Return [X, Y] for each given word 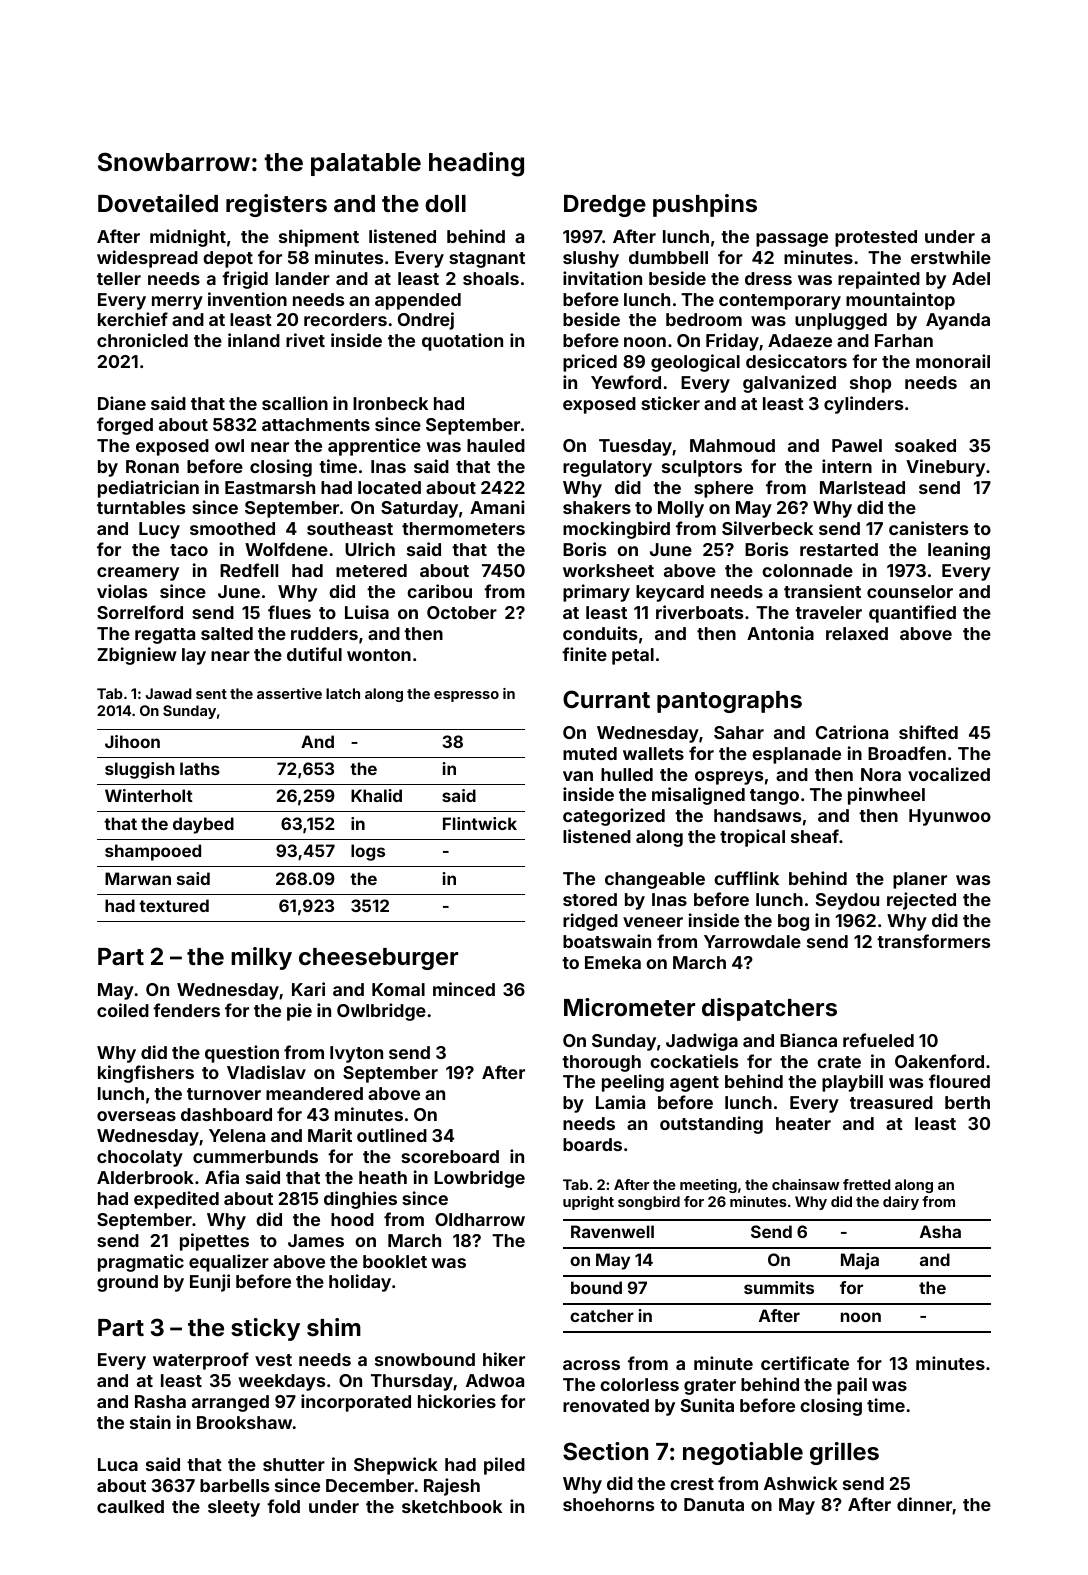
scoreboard [450, 1156]
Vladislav [266, 1072]
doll [445, 204]
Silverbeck [767, 528]
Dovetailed [158, 203]
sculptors [702, 468]
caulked [130, 1506]
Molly [681, 509]
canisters [928, 528]
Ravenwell [612, 1231]
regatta [165, 636]
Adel [971, 278]
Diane [122, 403]
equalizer [229, 1263]
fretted [867, 1184]
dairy [901, 1203]
